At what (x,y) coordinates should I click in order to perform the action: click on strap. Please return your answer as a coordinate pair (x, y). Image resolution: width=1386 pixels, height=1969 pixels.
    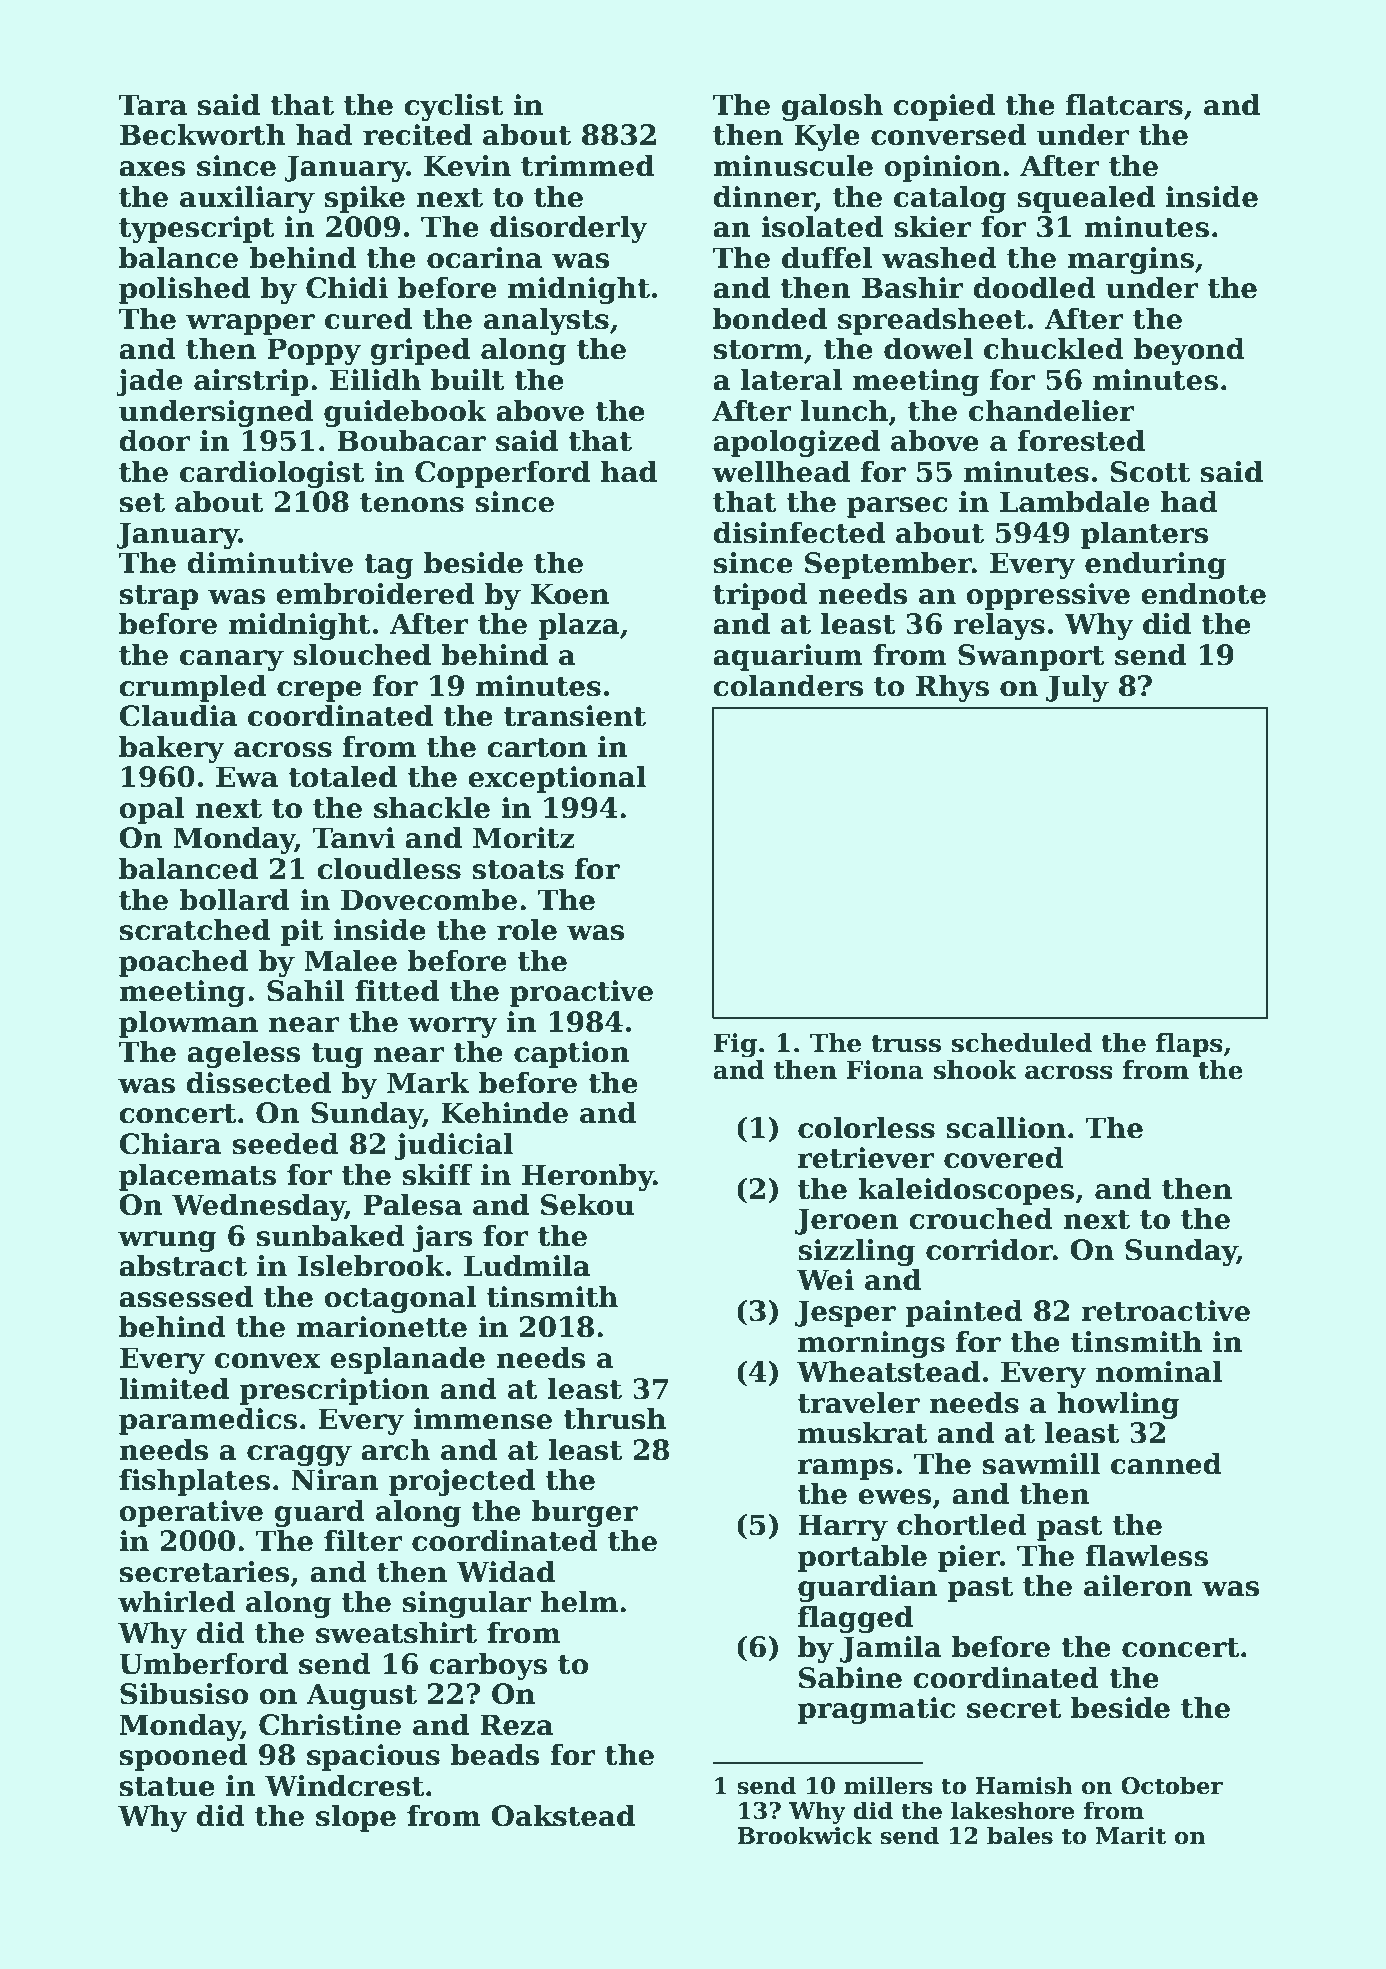
    Looking at the image, I should click on (159, 597).
